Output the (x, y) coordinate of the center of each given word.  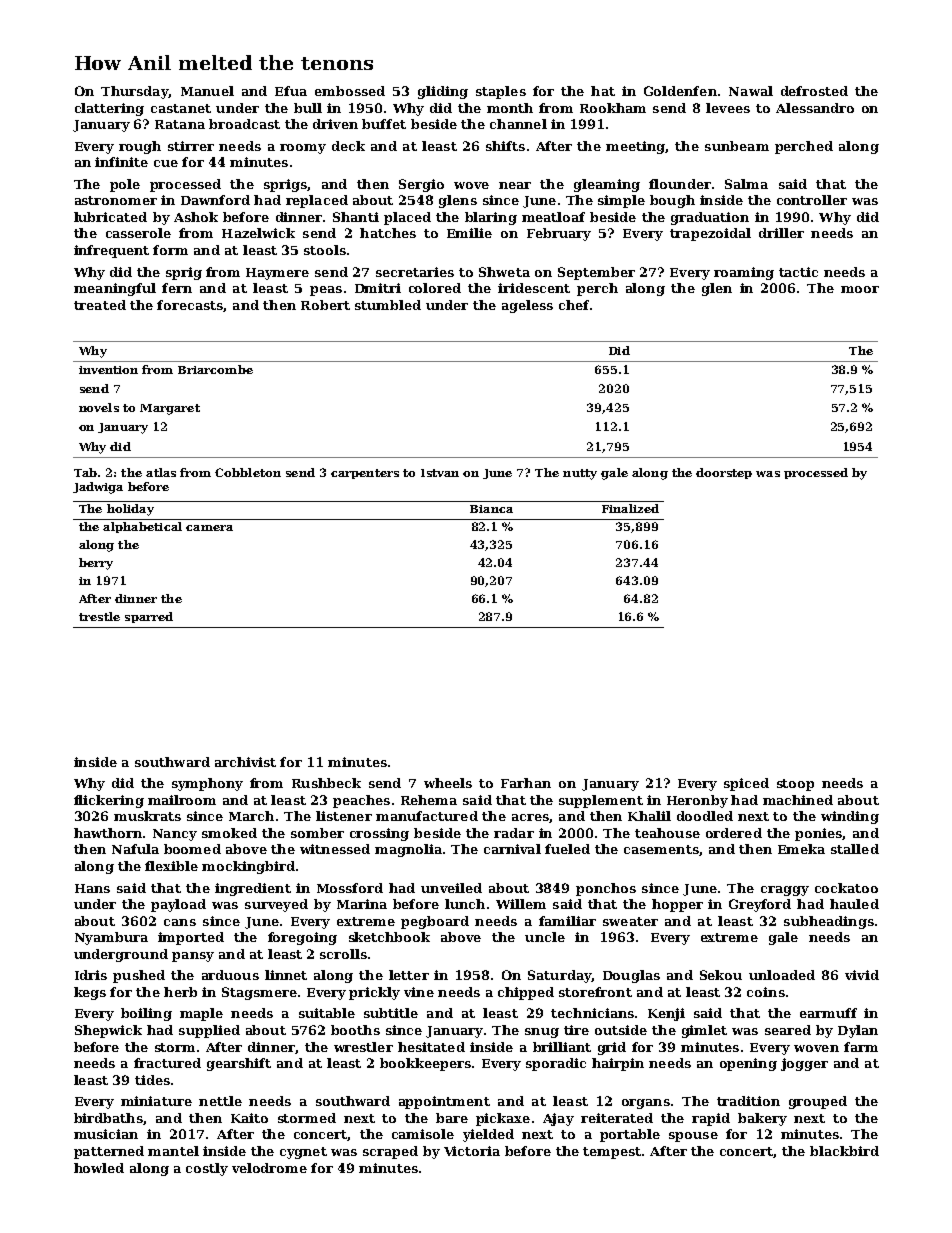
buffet (384, 124)
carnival (512, 849)
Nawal (751, 91)
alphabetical (142, 527)
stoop (795, 785)
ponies (818, 834)
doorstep (724, 473)
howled (99, 1168)
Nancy (175, 835)
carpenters (365, 474)
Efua (291, 91)
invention (108, 370)
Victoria (472, 1151)
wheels (448, 783)
